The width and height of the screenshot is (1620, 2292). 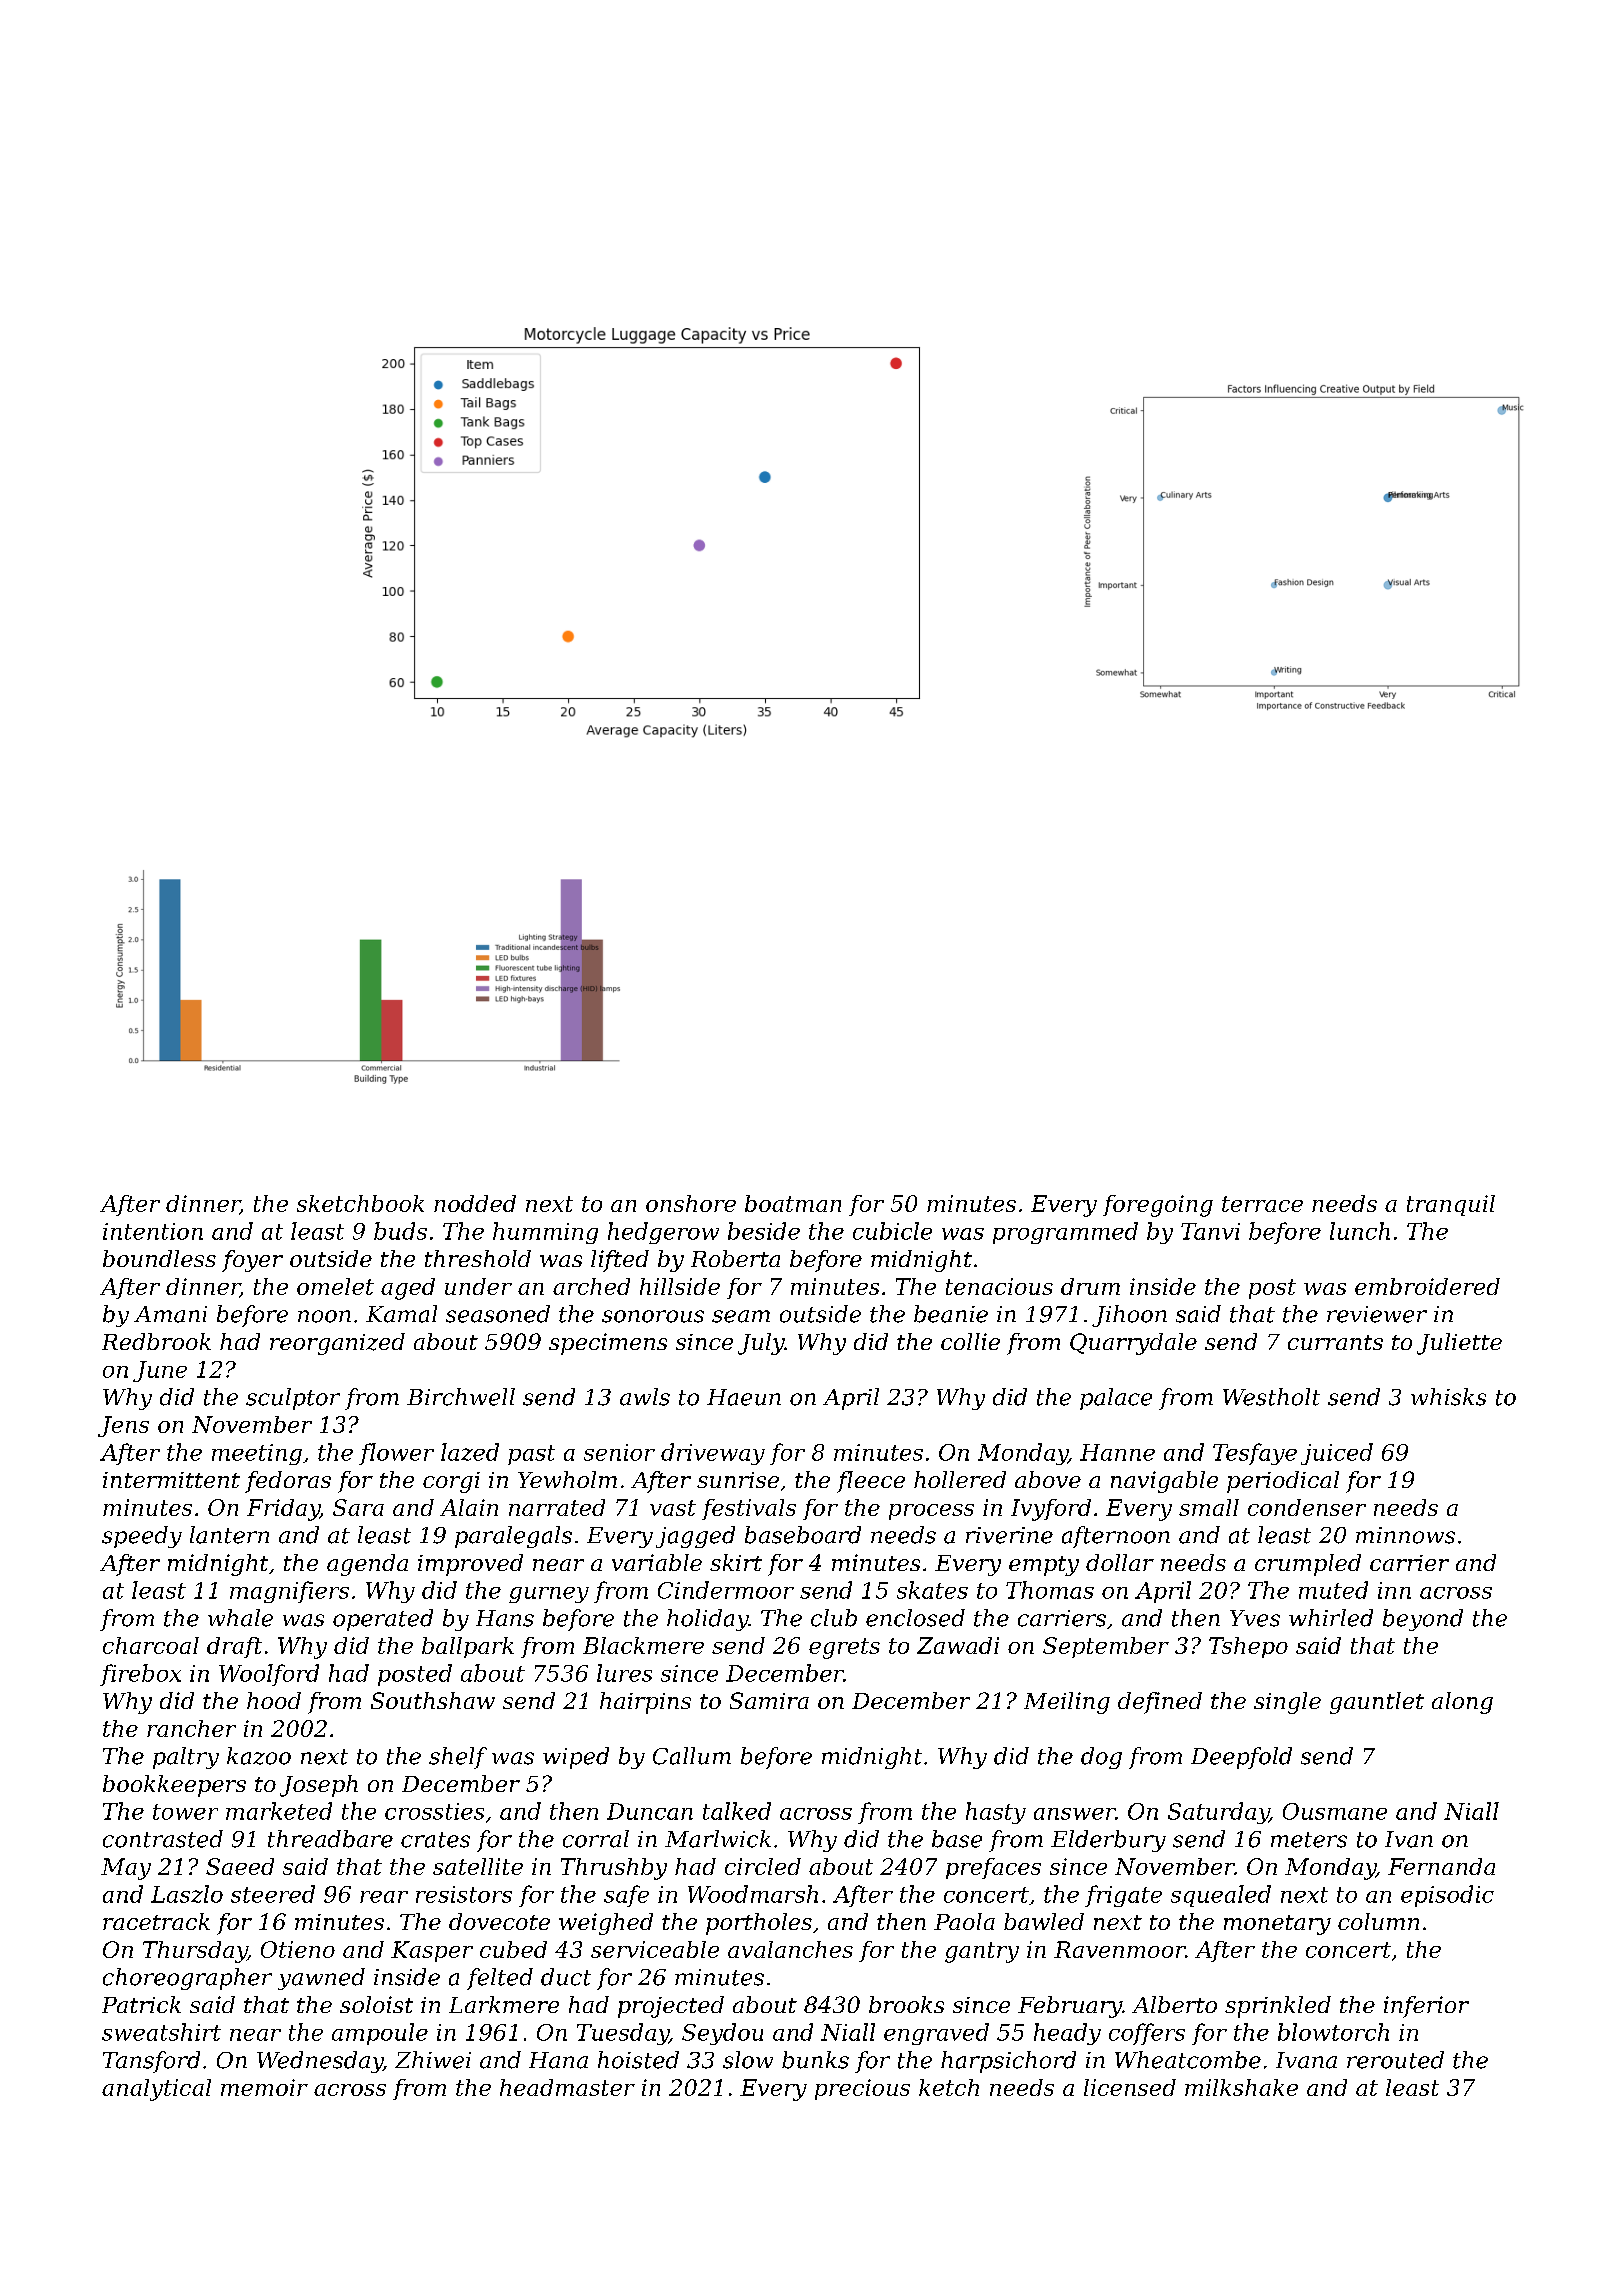 I want to click on buds, so click(x=400, y=1231).
